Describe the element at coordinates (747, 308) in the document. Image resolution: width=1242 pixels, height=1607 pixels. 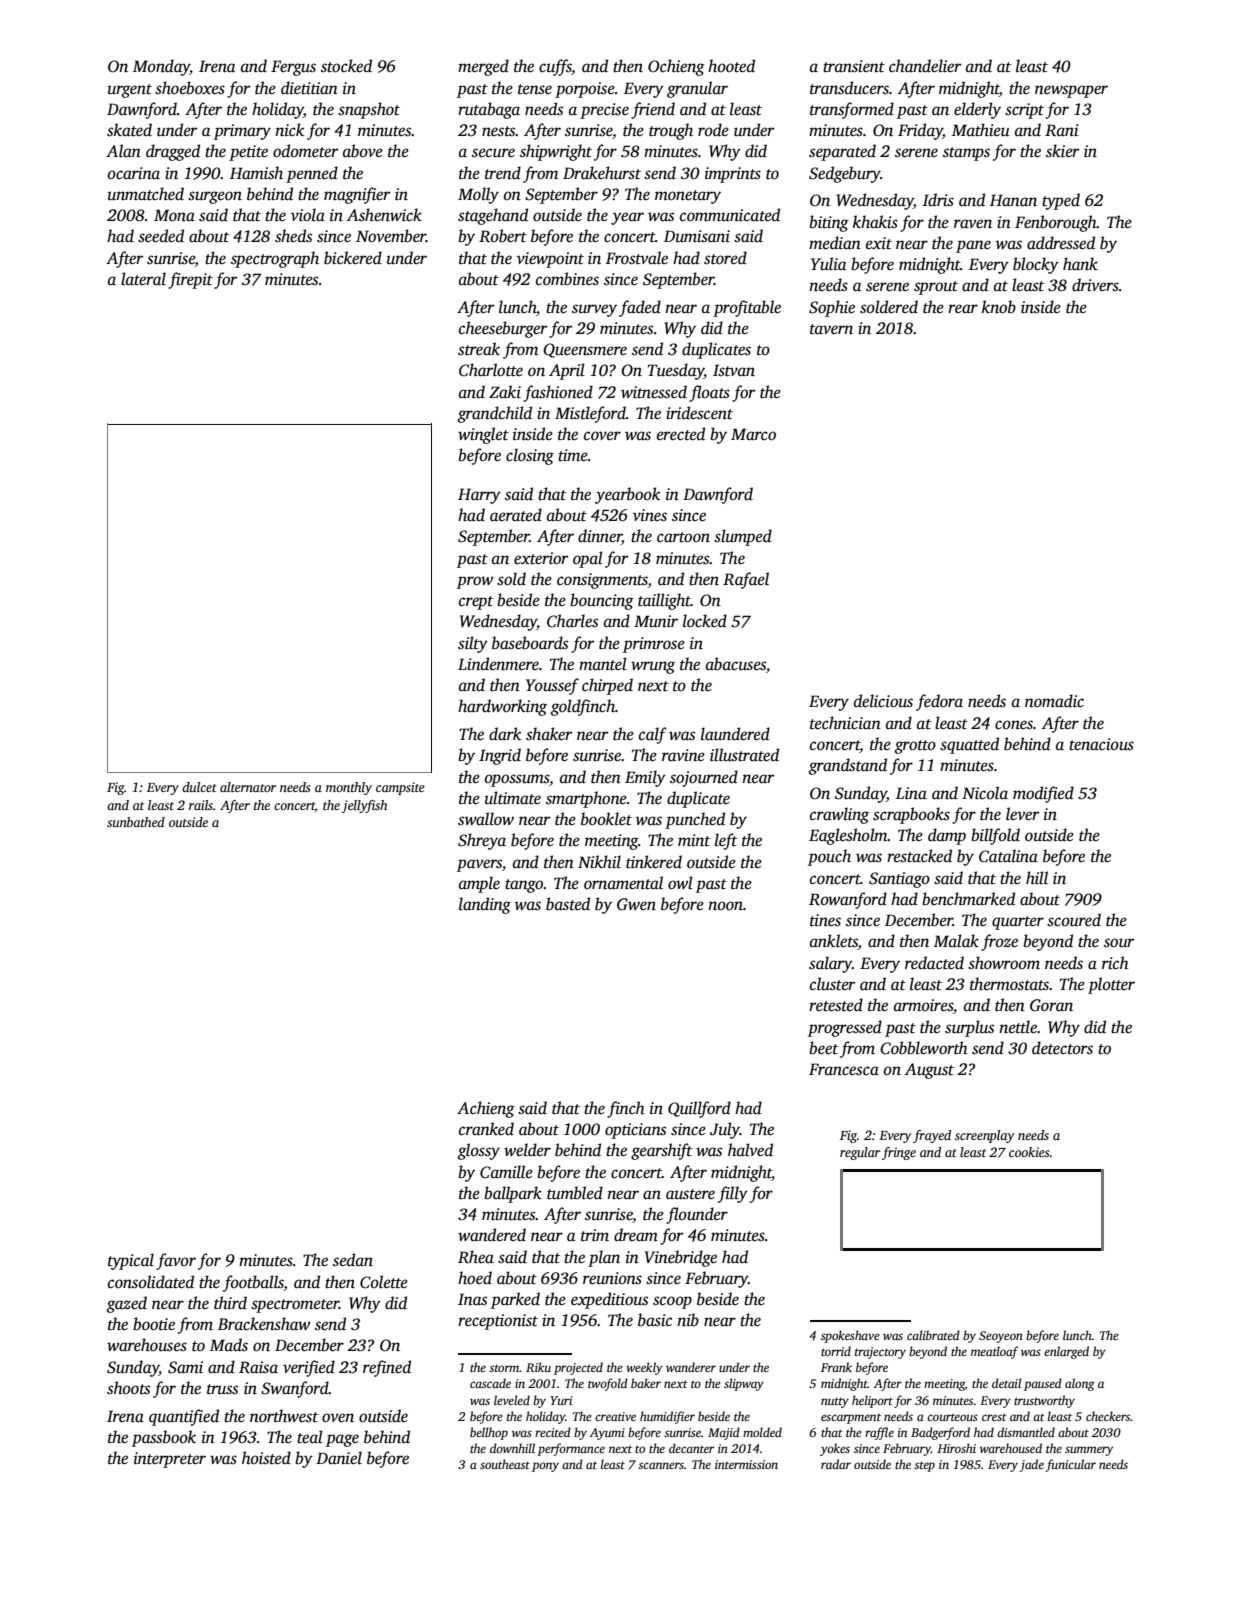
I see `profitable` at that location.
